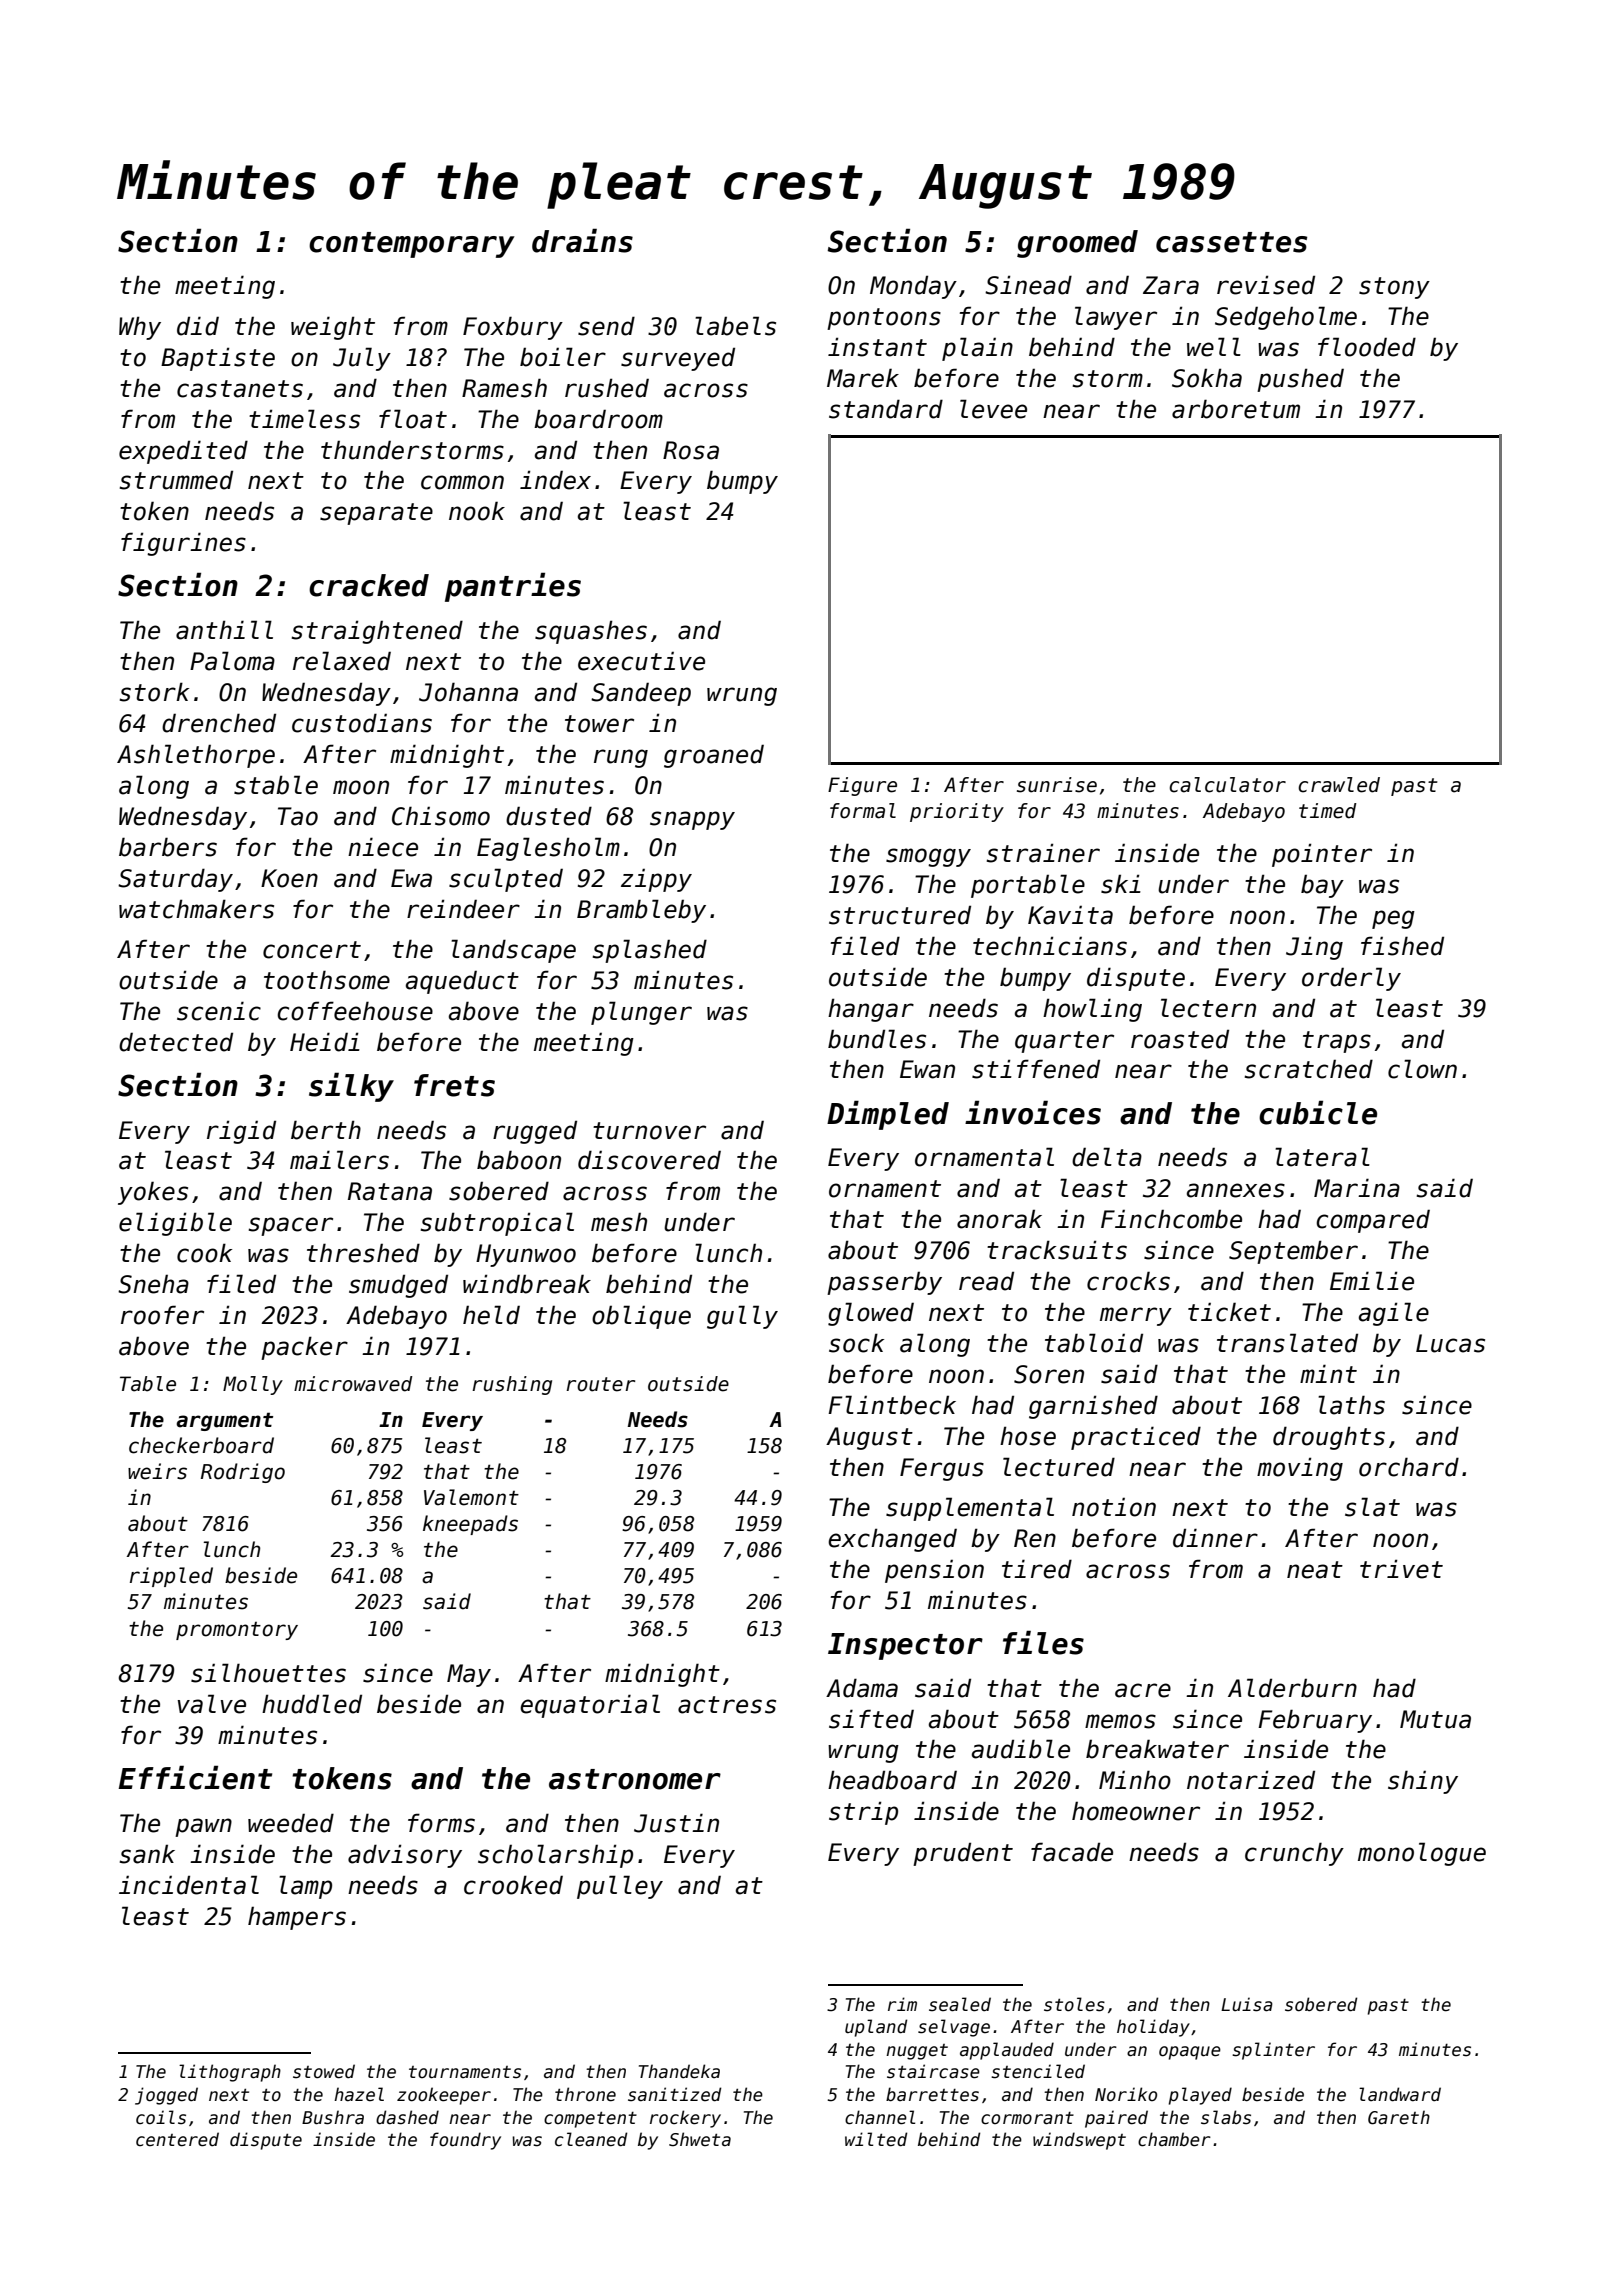 The width and height of the image is (1620, 2292). I want to click on contemporary, so click(412, 245).
